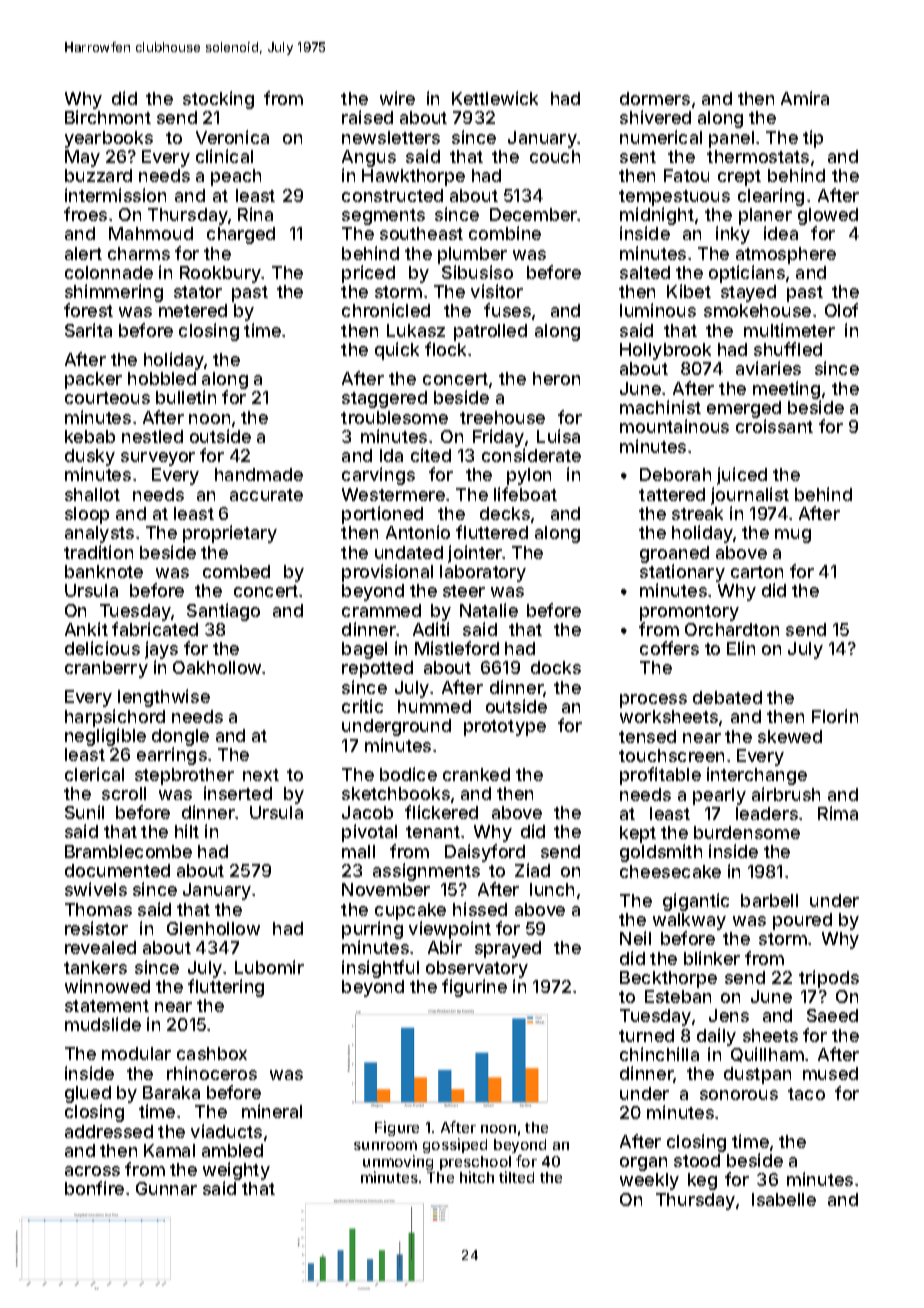 This screenshot has width=924, height=1308. Describe the element at coordinates (556, 667) in the screenshot. I see `docks` at that location.
